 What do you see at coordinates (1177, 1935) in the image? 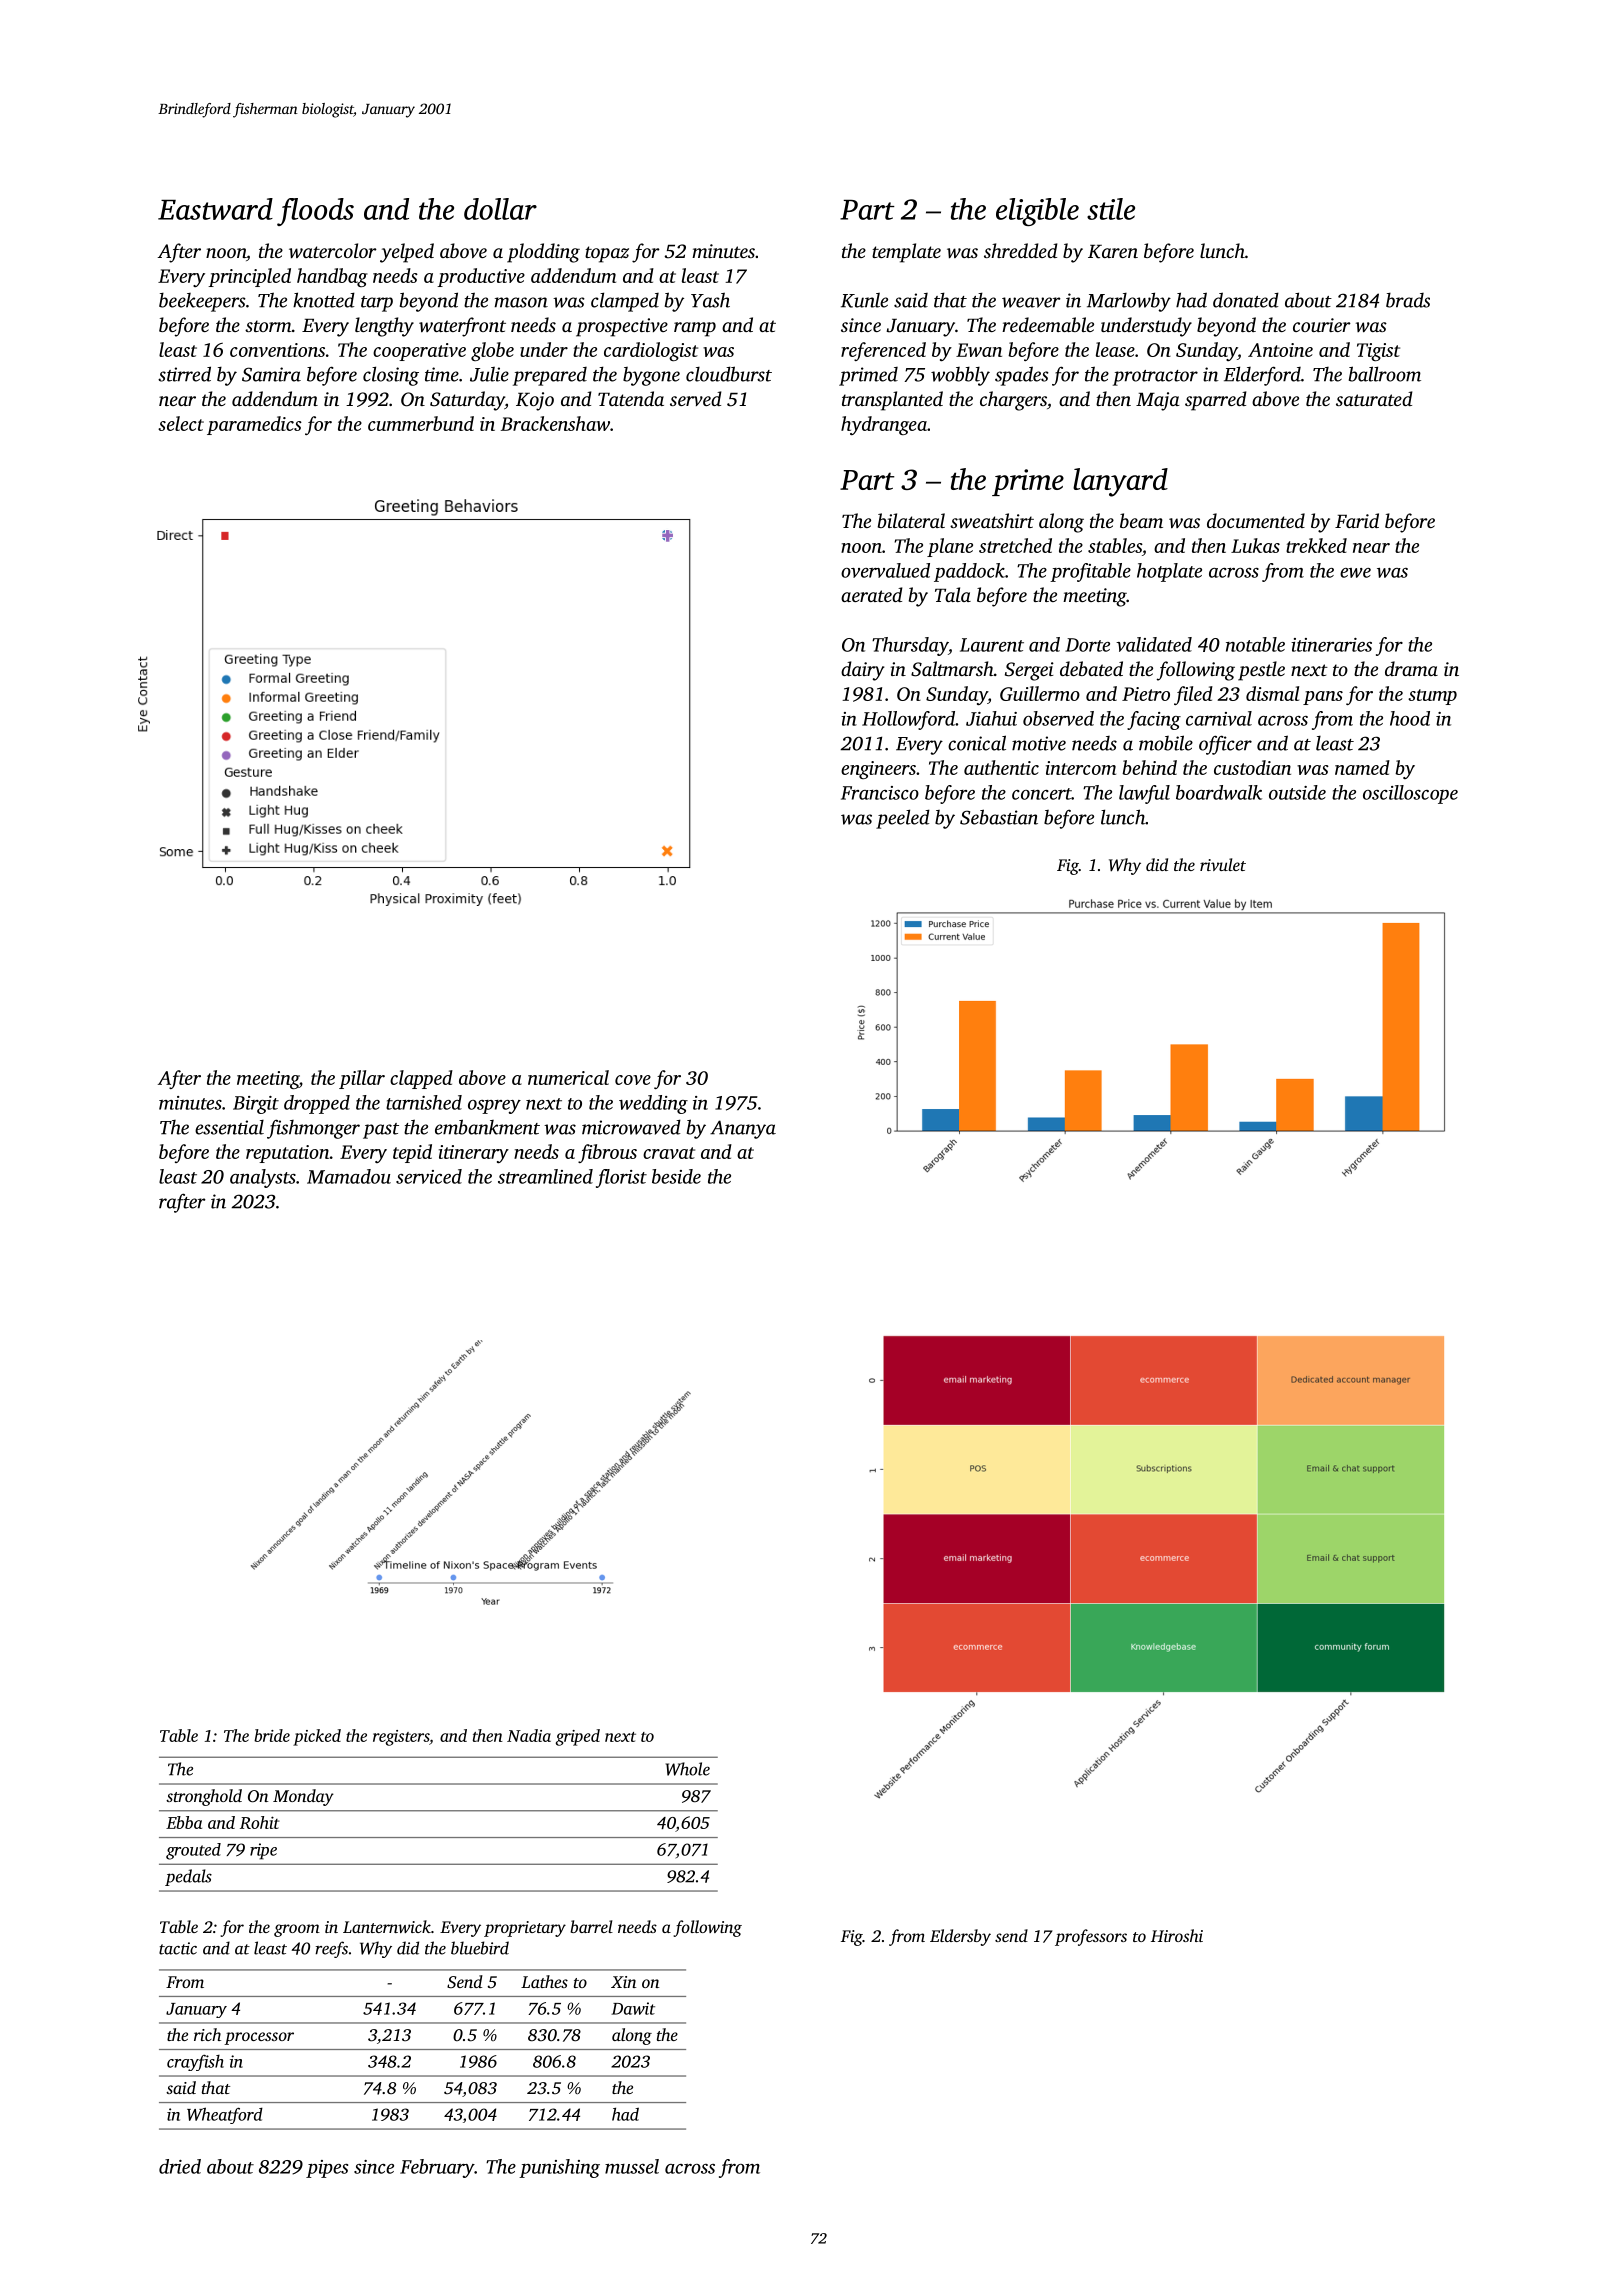
I see `Hiroshi` at bounding box center [1177, 1935].
